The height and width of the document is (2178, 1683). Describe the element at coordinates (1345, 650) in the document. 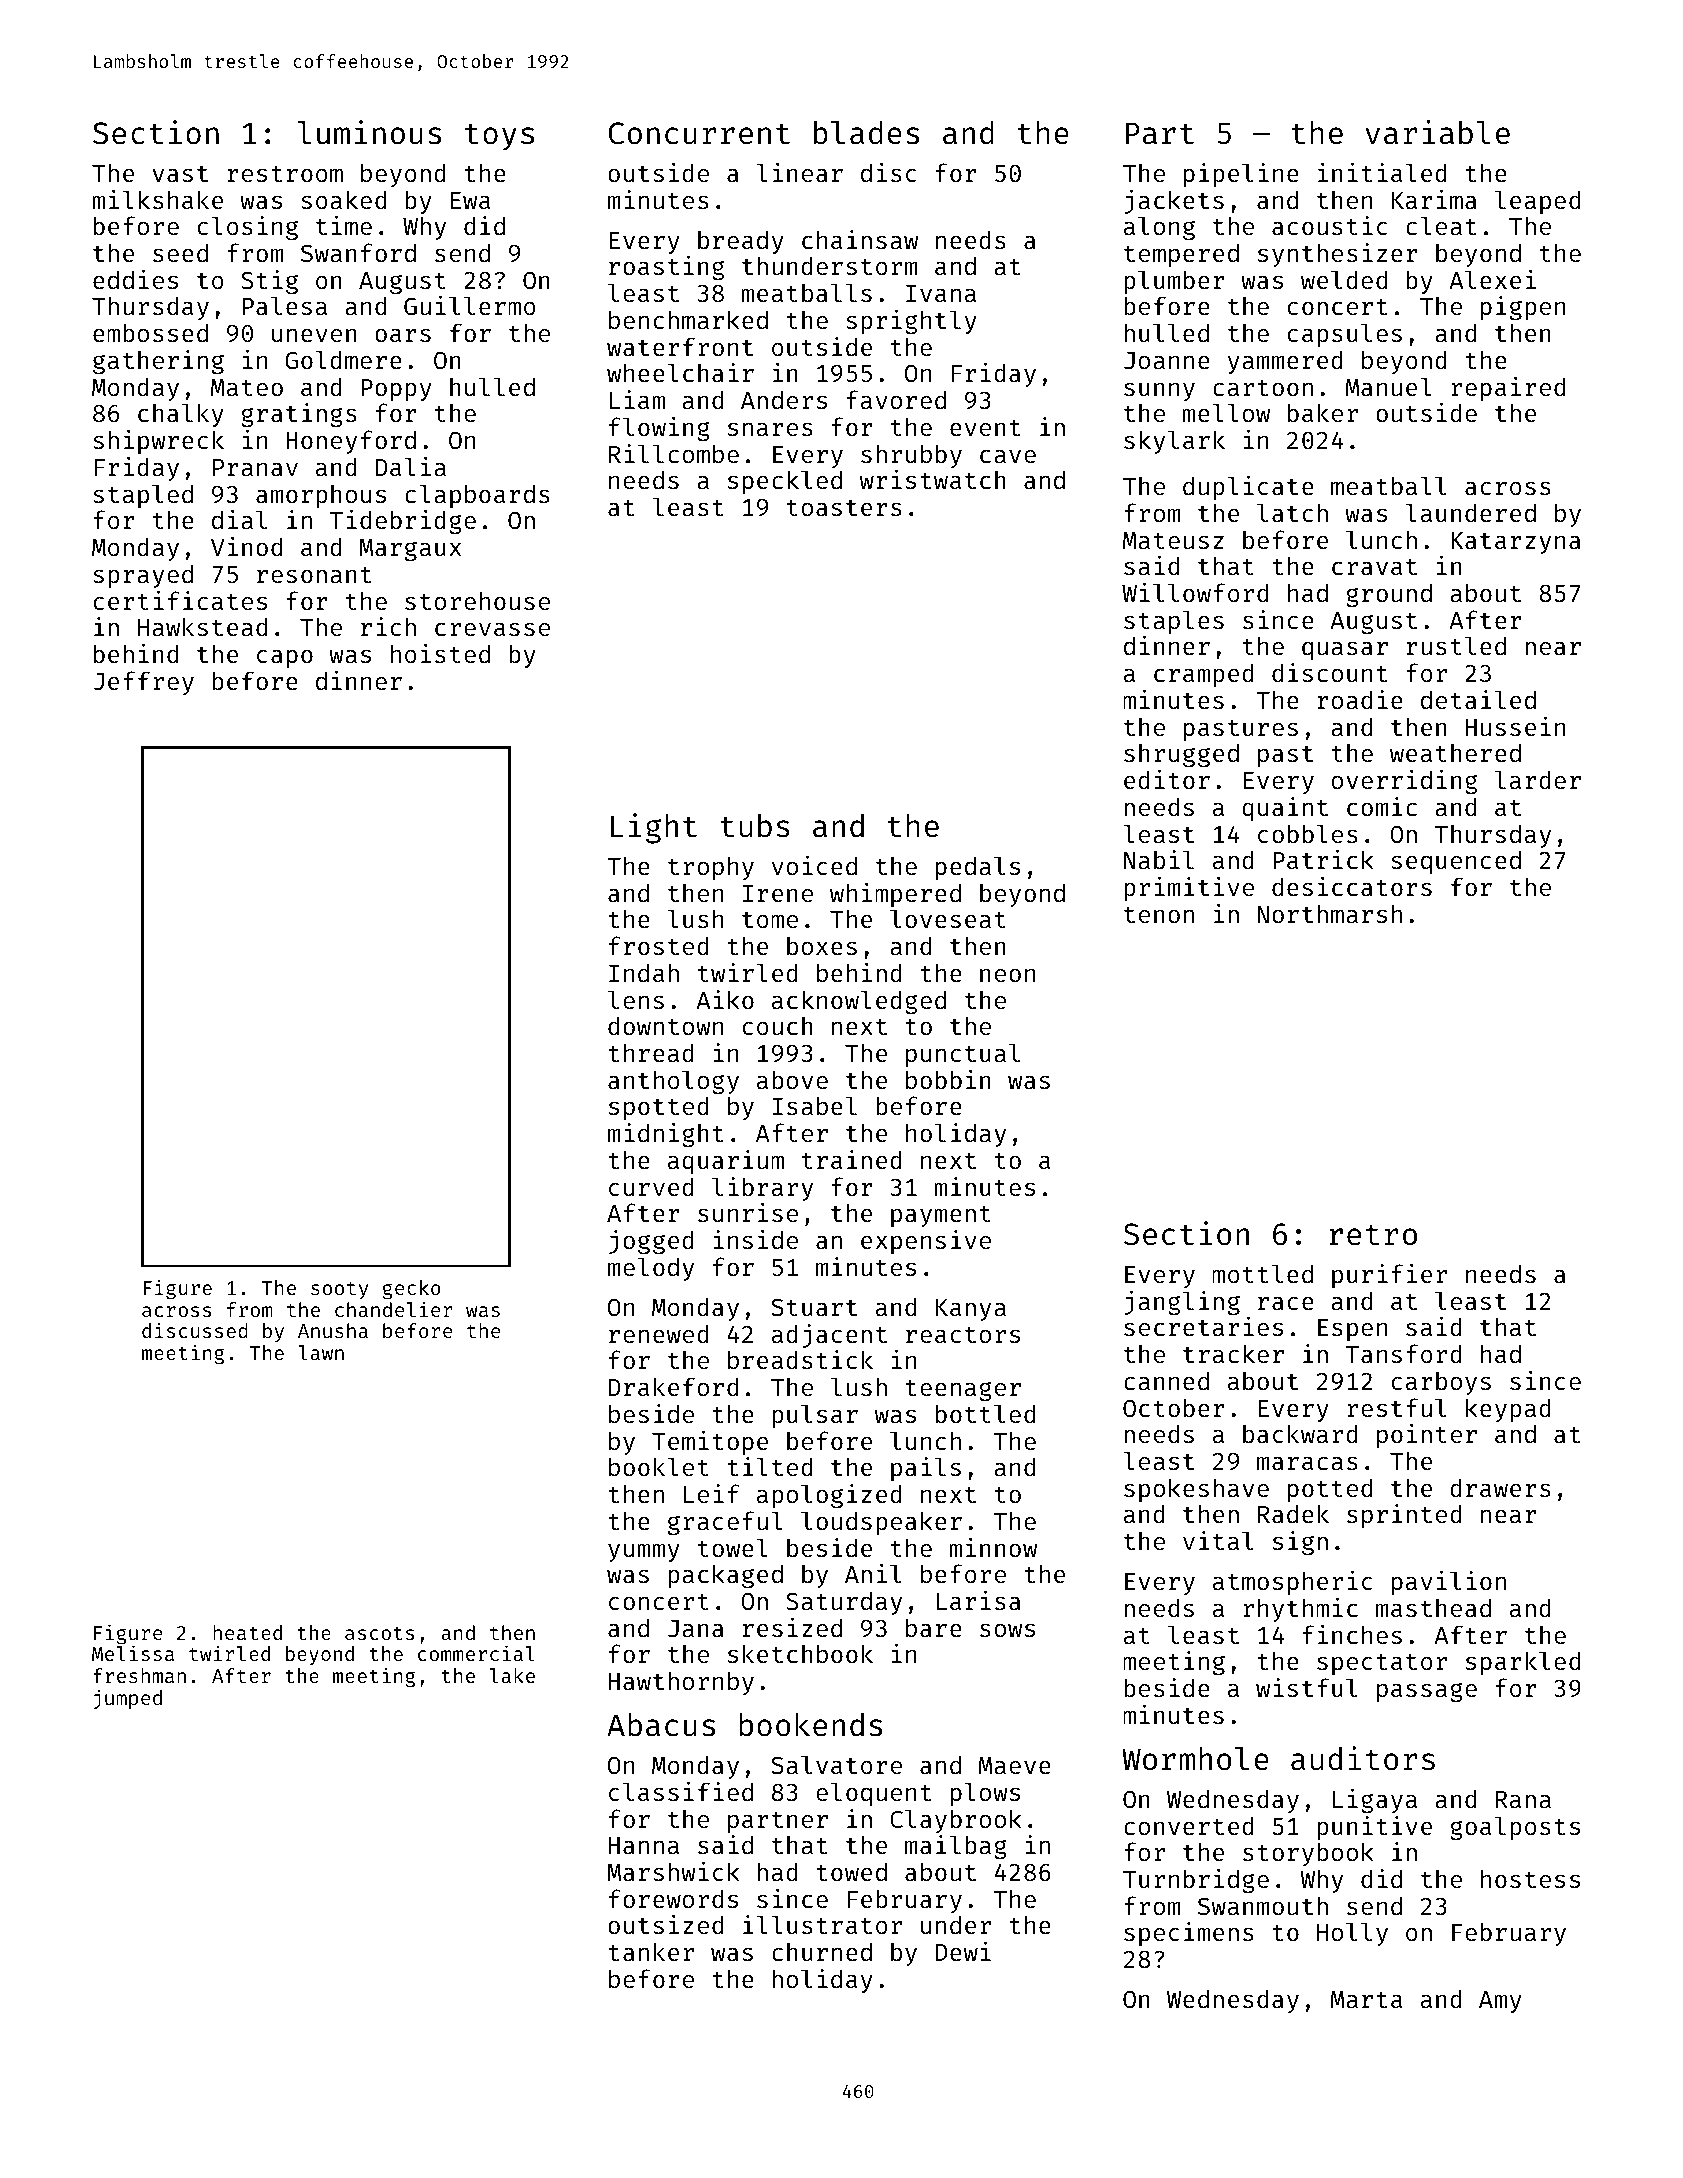

I see `quasar` at that location.
